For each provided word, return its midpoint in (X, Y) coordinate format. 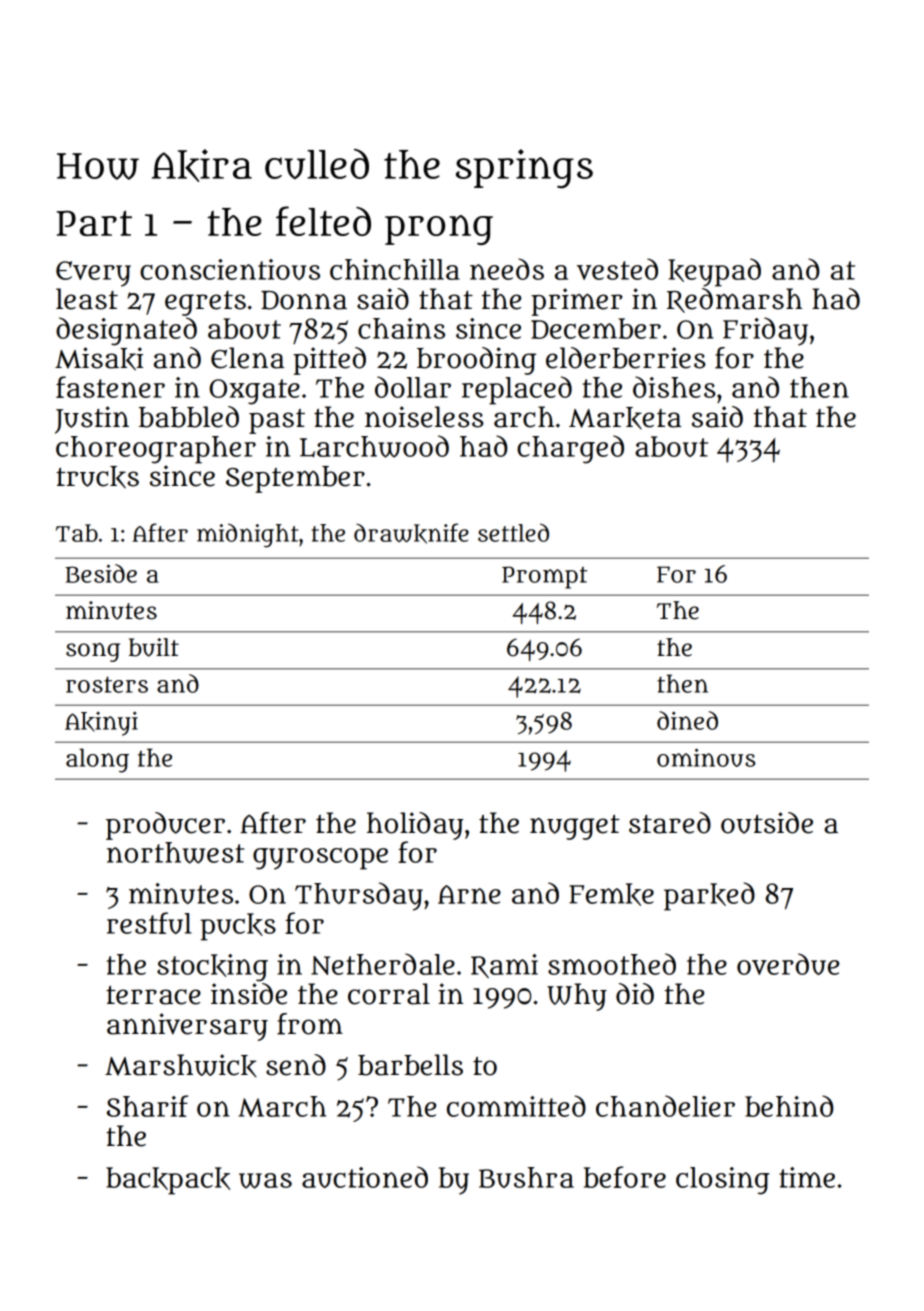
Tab (77, 533)
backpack (168, 1181)
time (807, 1177)
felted (323, 221)
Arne (469, 894)
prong (439, 230)
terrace (153, 995)
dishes (674, 387)
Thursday (359, 896)
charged (570, 449)
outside (767, 823)
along (97, 760)
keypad (715, 272)
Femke (611, 894)
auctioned (365, 1177)
